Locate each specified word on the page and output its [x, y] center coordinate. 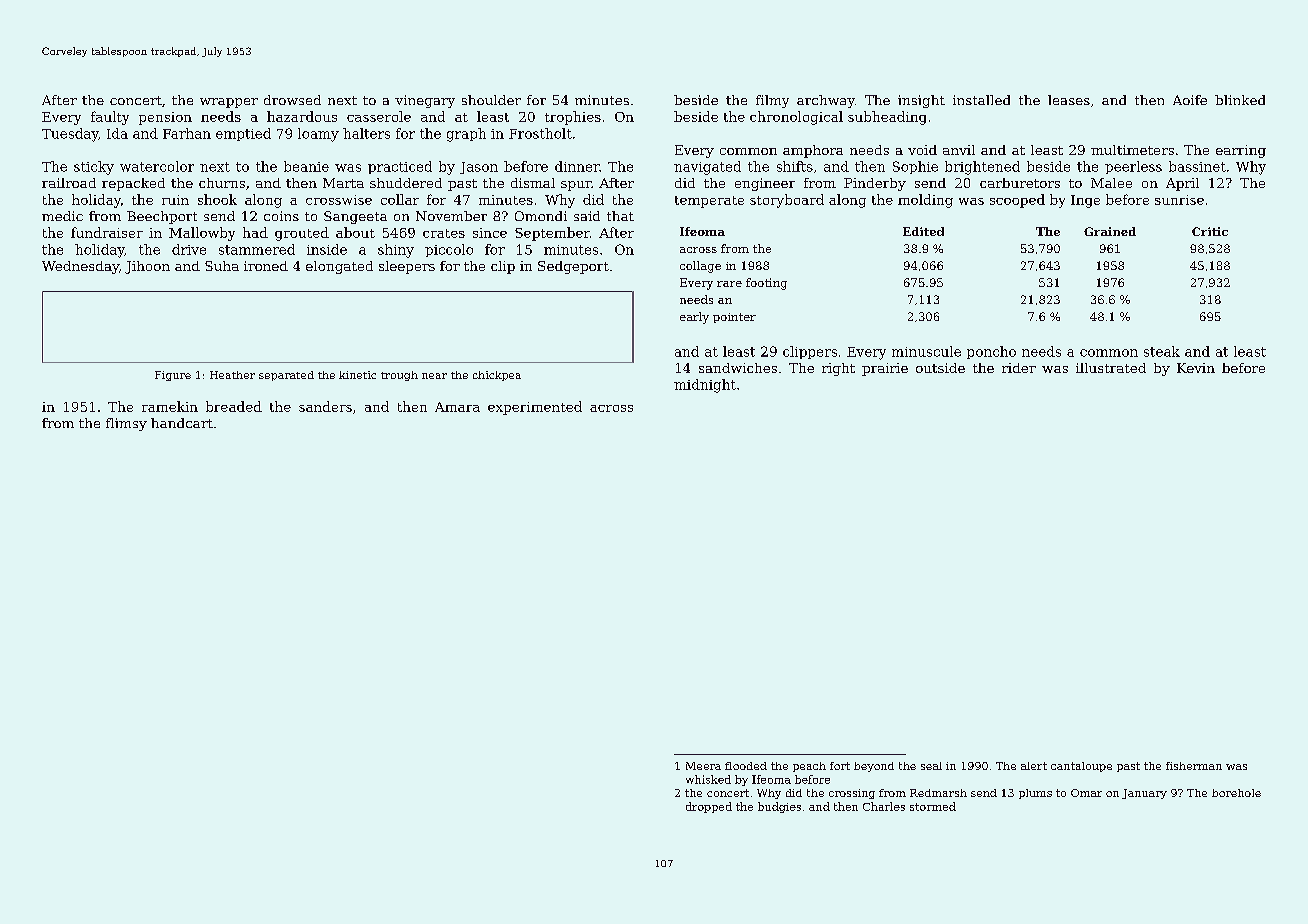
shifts [795, 166]
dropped [709, 807]
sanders [325, 406]
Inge [1085, 201]
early [694, 318]
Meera [703, 766]
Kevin [1196, 368]
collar [400, 199]
